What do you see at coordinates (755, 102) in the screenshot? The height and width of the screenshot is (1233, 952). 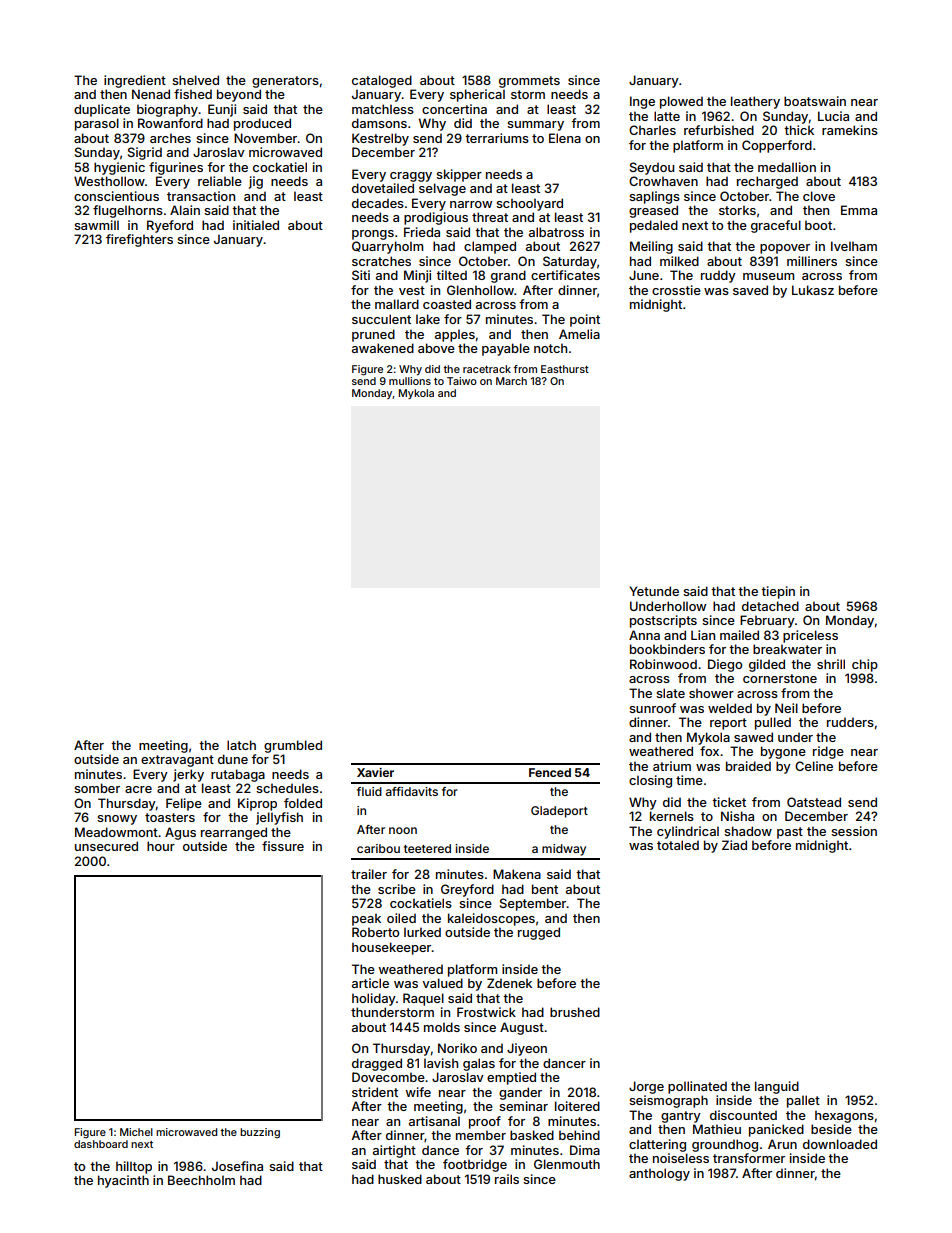 I see `leathery` at bounding box center [755, 102].
